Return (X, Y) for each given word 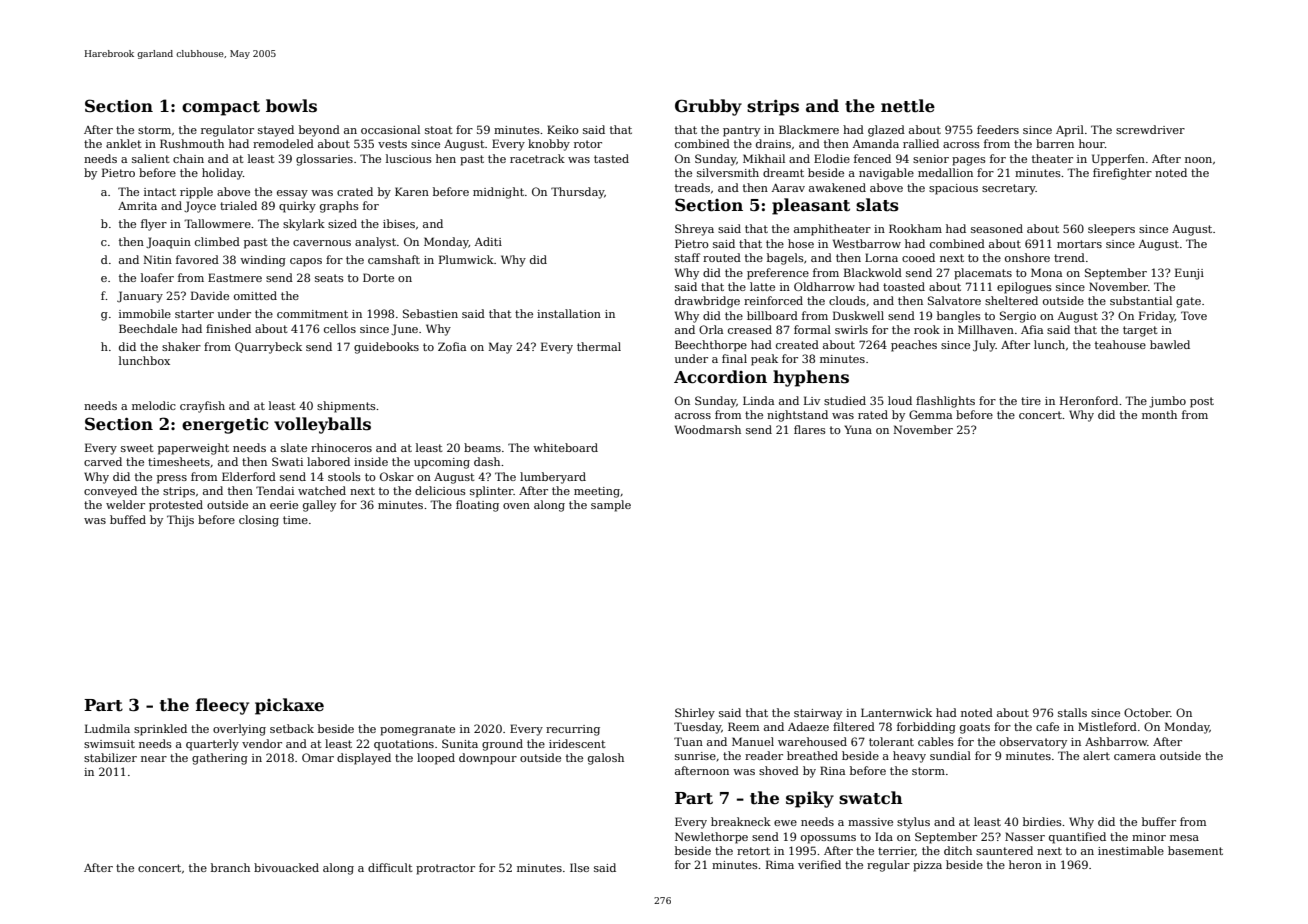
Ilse (579, 867)
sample (611, 506)
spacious (953, 189)
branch (230, 867)
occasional (390, 129)
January (140, 297)
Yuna (858, 429)
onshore (1027, 257)
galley (319, 506)
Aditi (488, 241)
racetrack (537, 158)
